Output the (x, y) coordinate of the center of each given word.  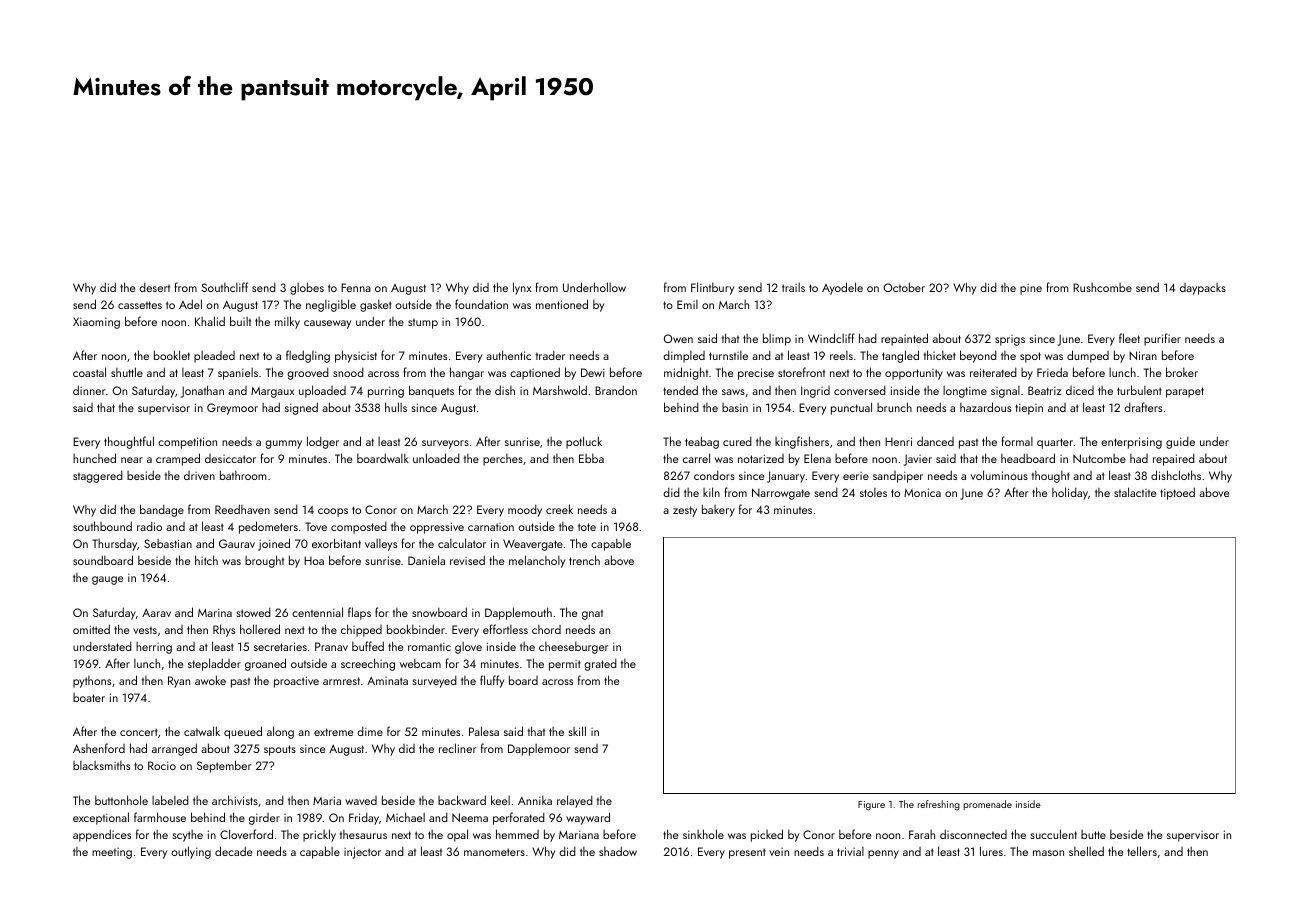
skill (577, 731)
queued (243, 732)
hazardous (985, 407)
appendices (102, 835)
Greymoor (232, 409)
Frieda (1052, 372)
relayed (575, 801)
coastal (89, 372)
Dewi (593, 372)
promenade (987, 805)
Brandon (616, 390)
